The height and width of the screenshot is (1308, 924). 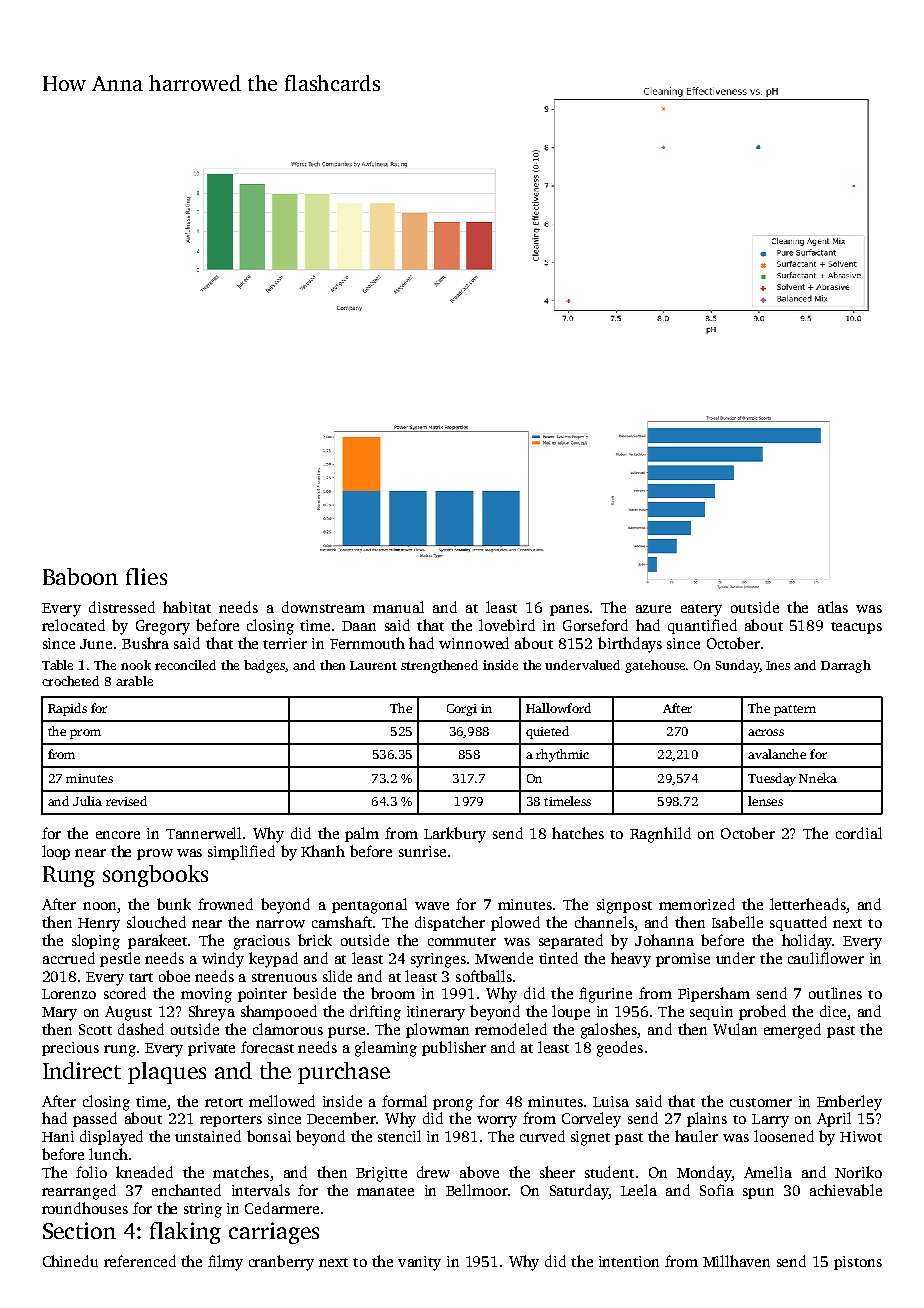 I want to click on broom, so click(x=393, y=993).
